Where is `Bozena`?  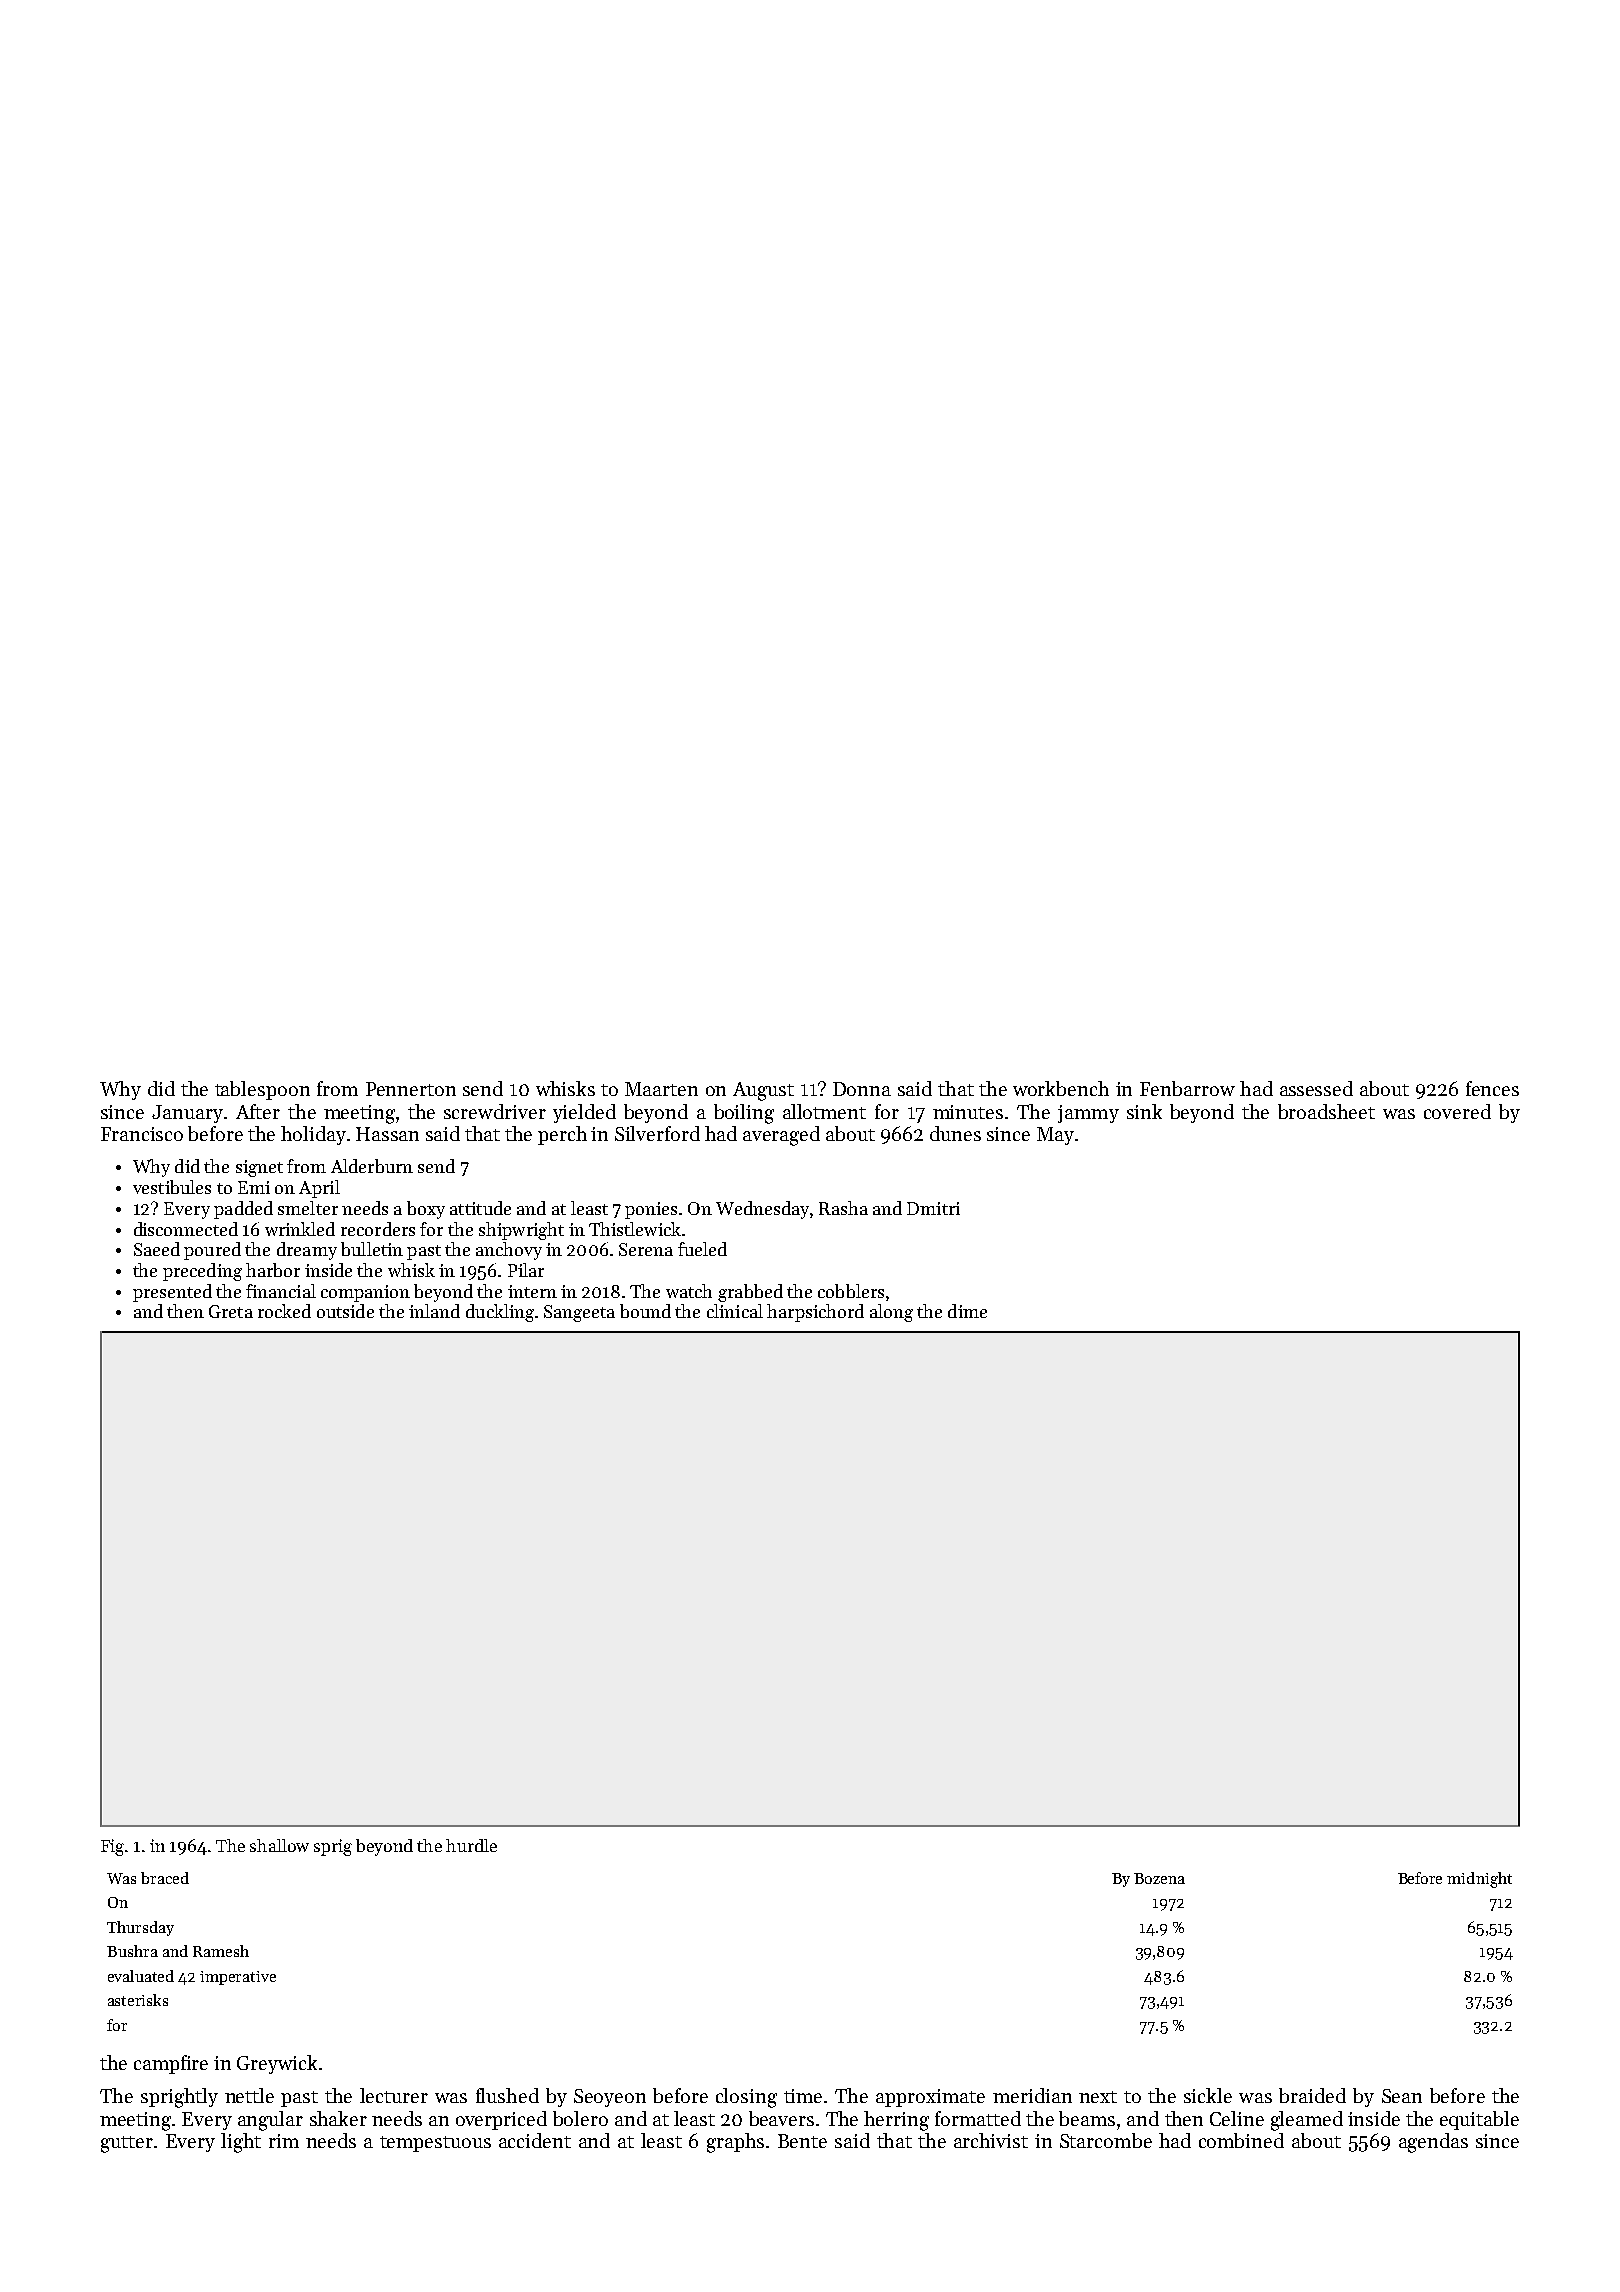
Bozena is located at coordinates (1159, 1878).
